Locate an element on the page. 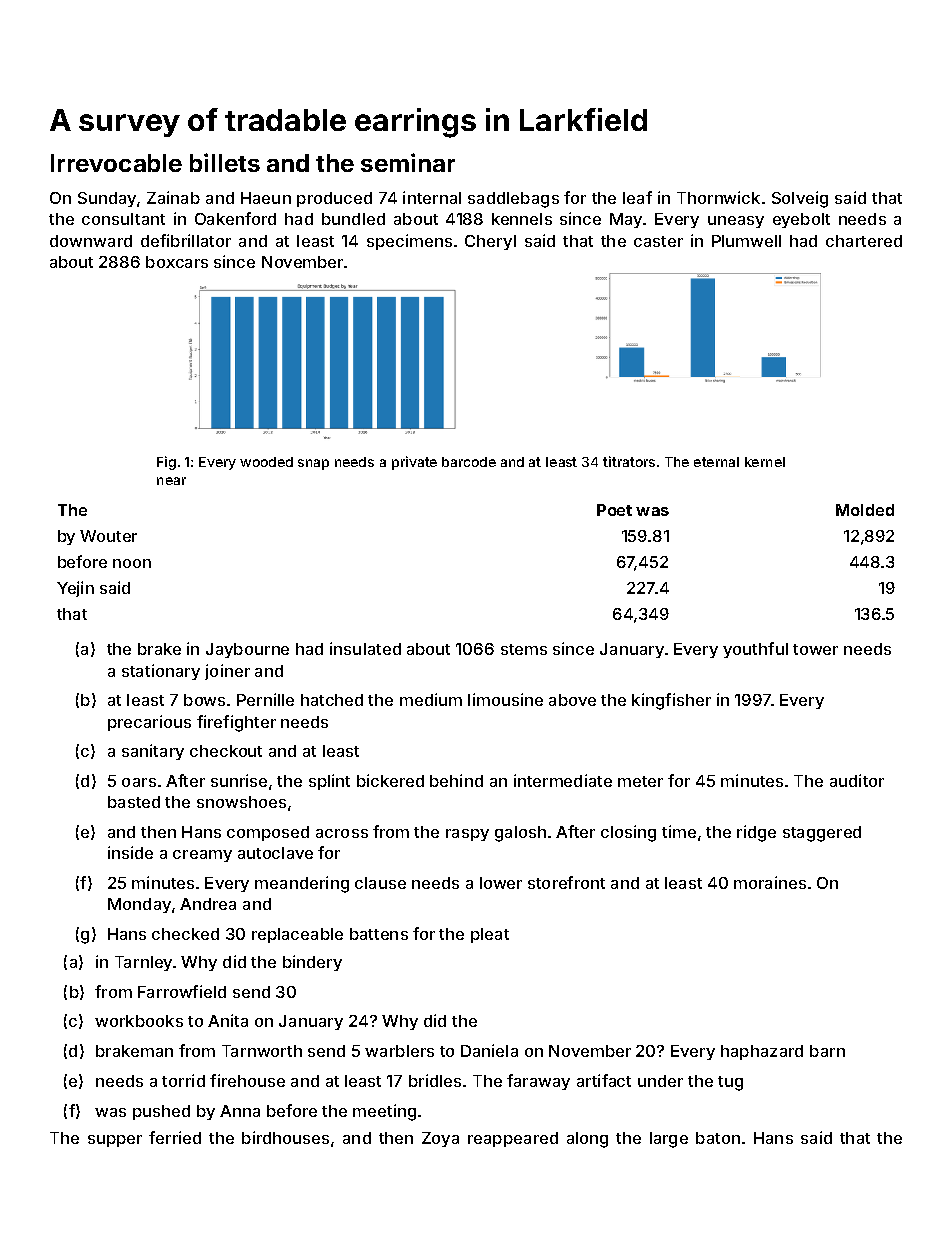 The height and width of the document is (1233, 952). kernel is located at coordinates (765, 462).
